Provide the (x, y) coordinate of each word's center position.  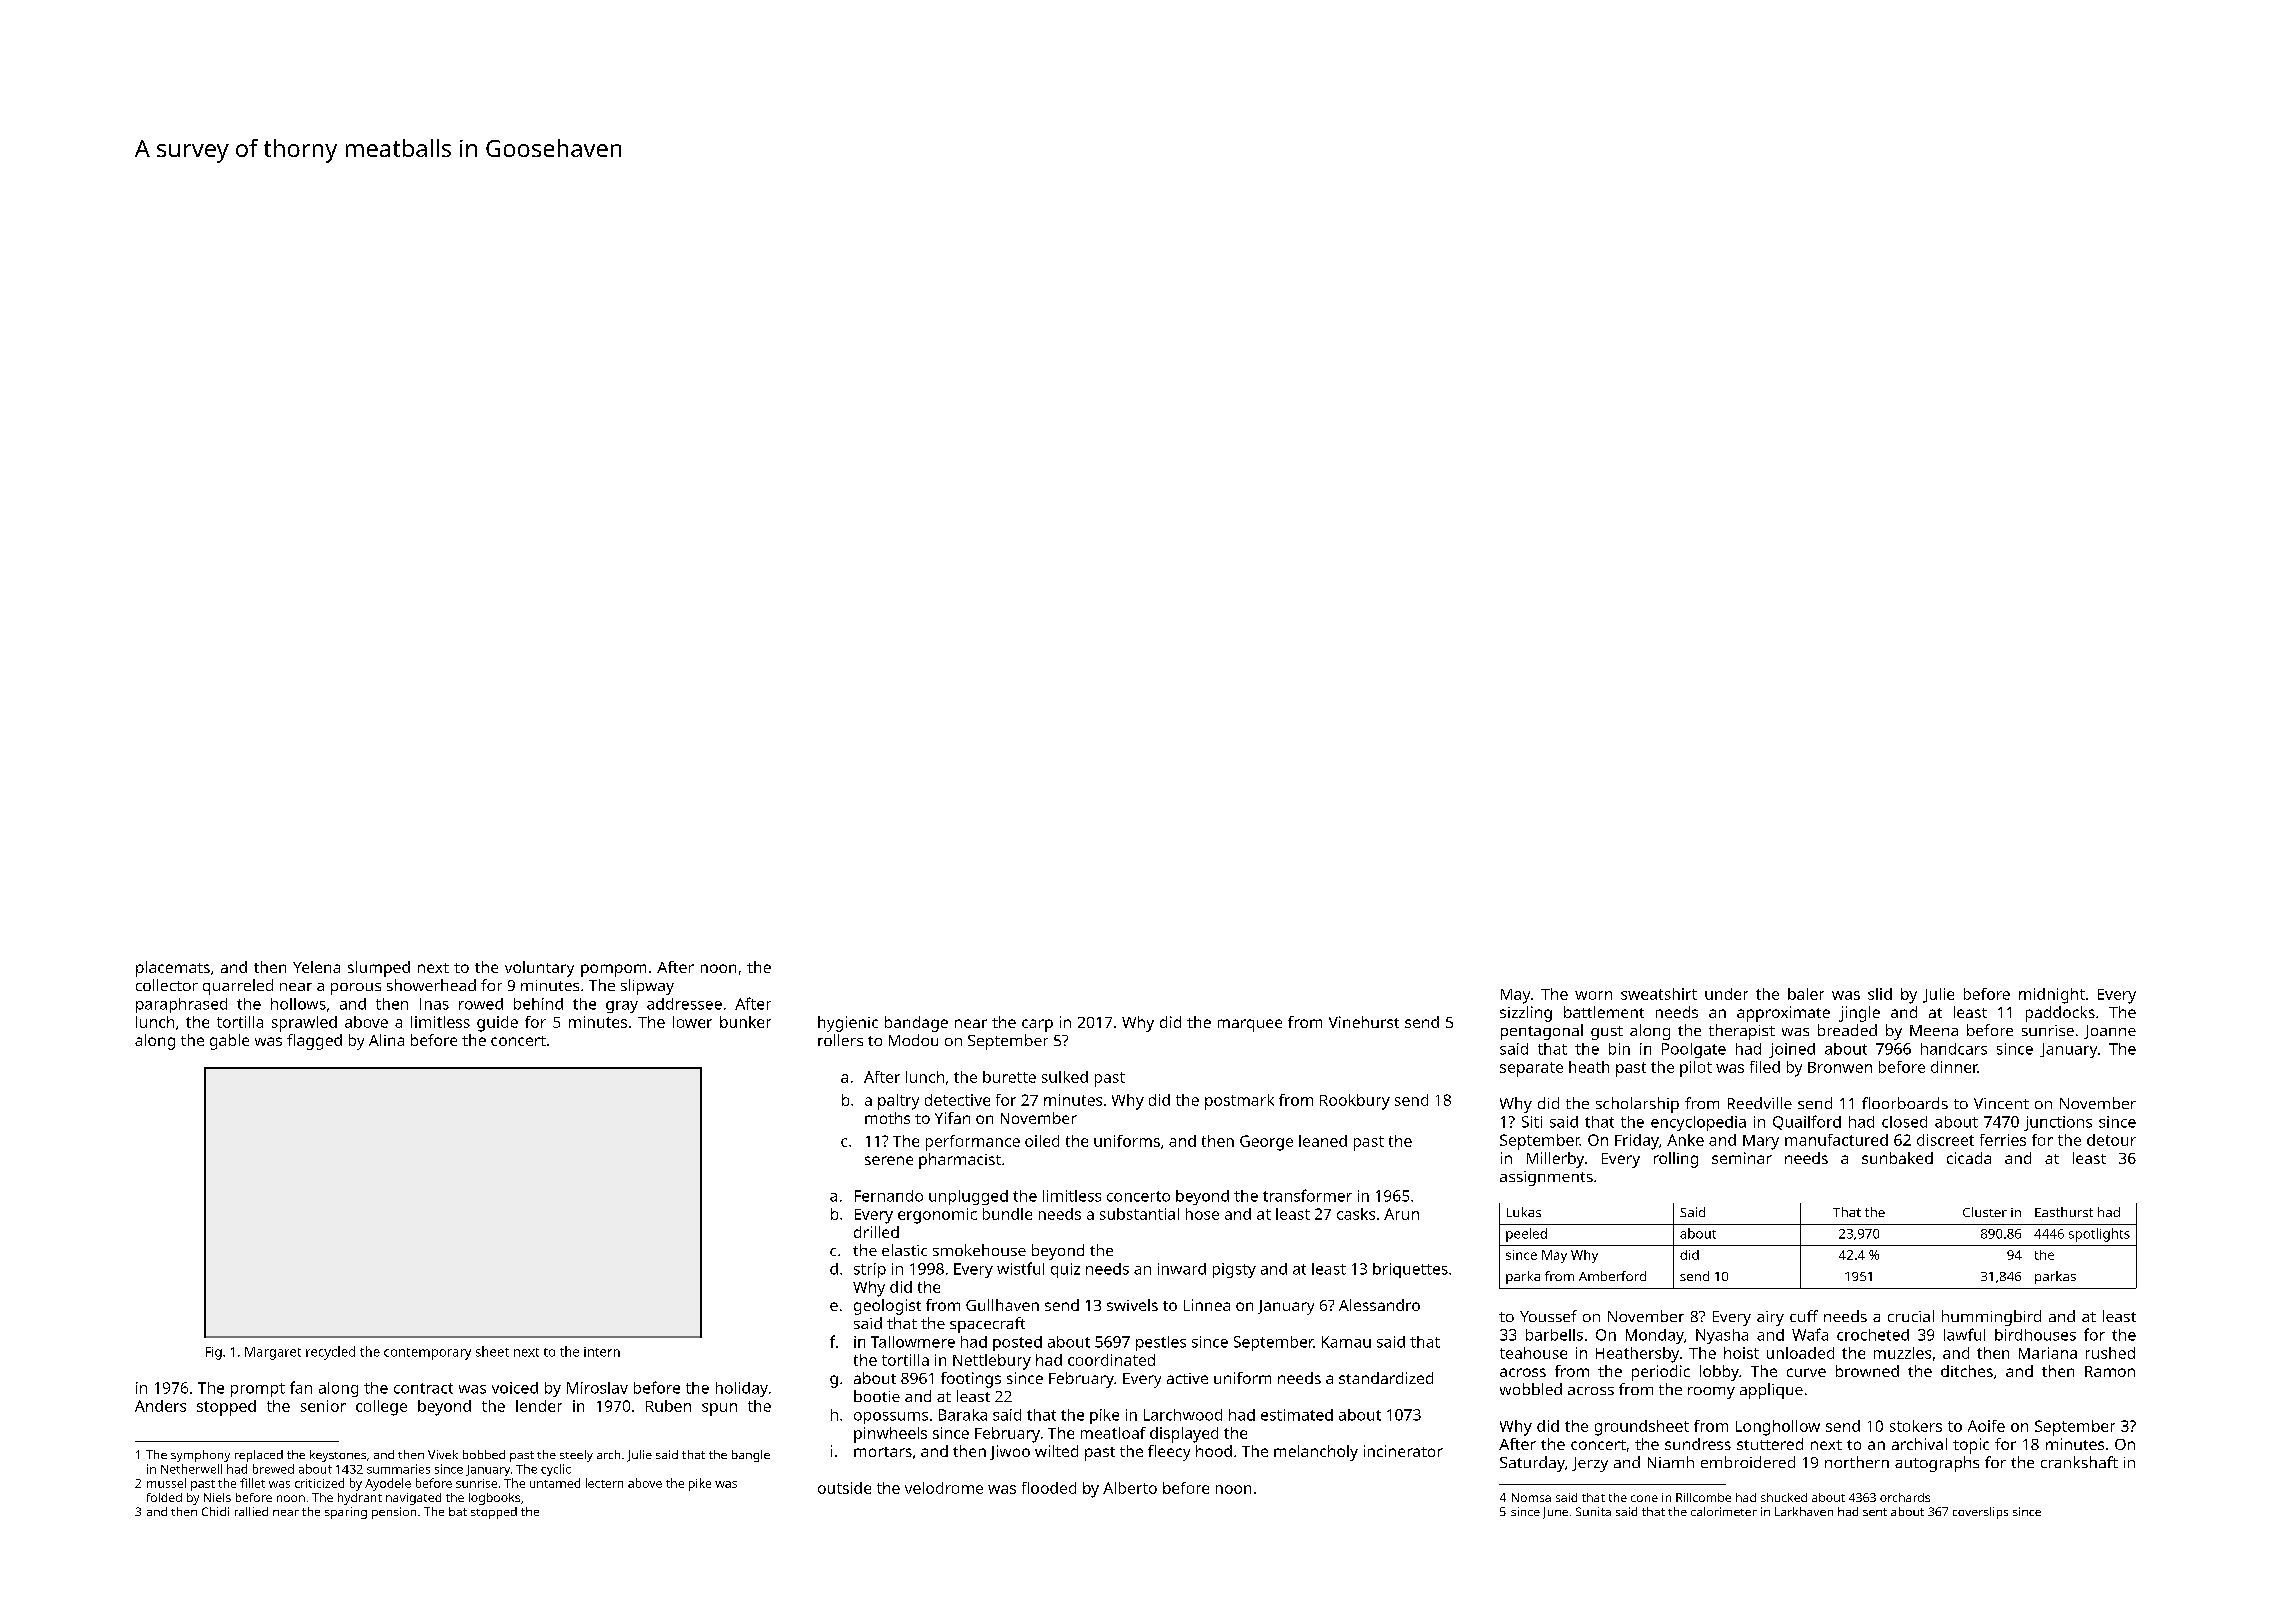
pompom (613, 970)
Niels (217, 1497)
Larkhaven (1804, 1511)
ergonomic (937, 1216)
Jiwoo (1010, 1452)
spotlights (2099, 1235)
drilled (876, 1232)
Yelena (316, 967)
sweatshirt (1659, 994)
